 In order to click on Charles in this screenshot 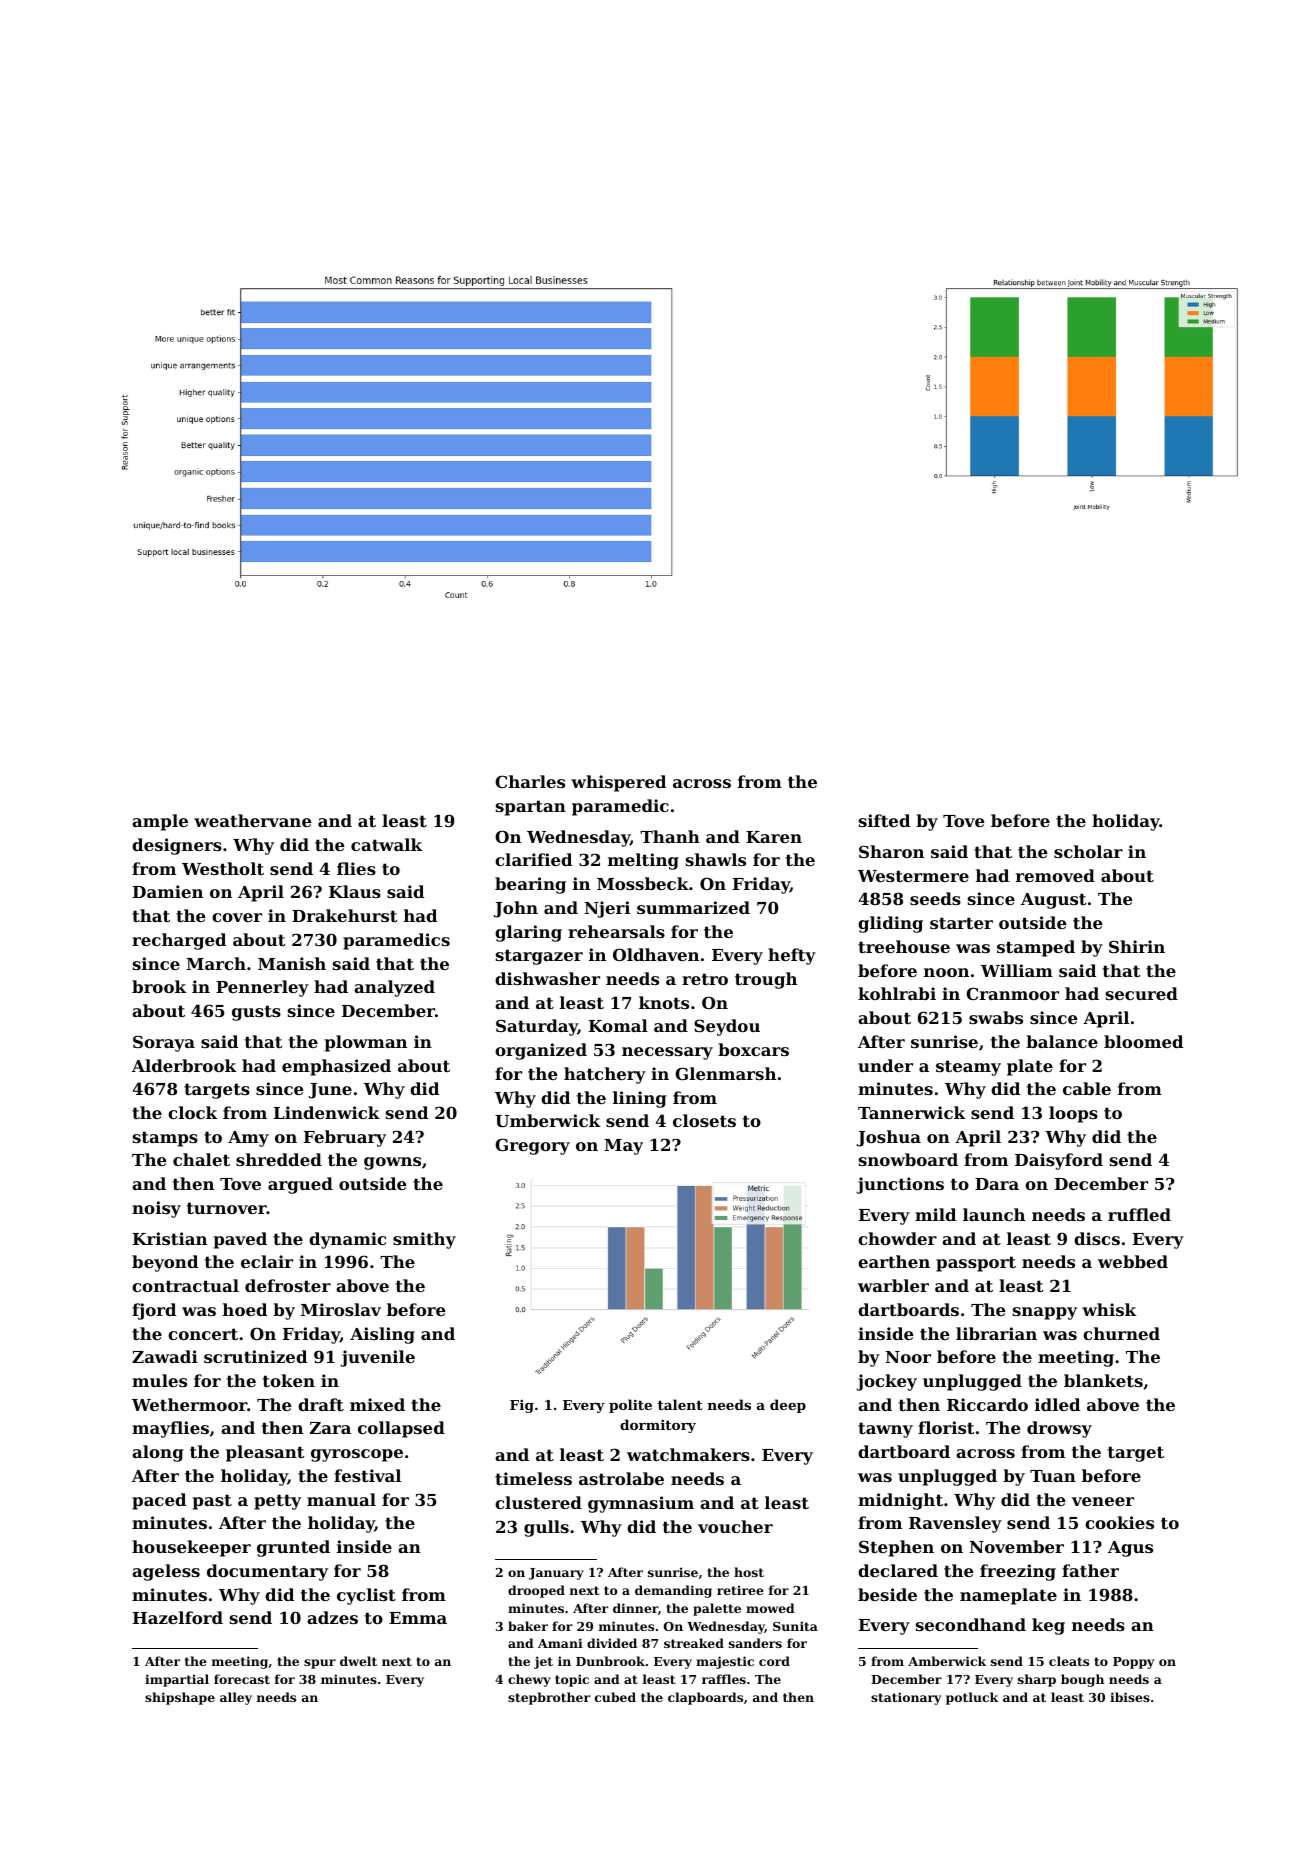, I will do `click(530, 781)`.
